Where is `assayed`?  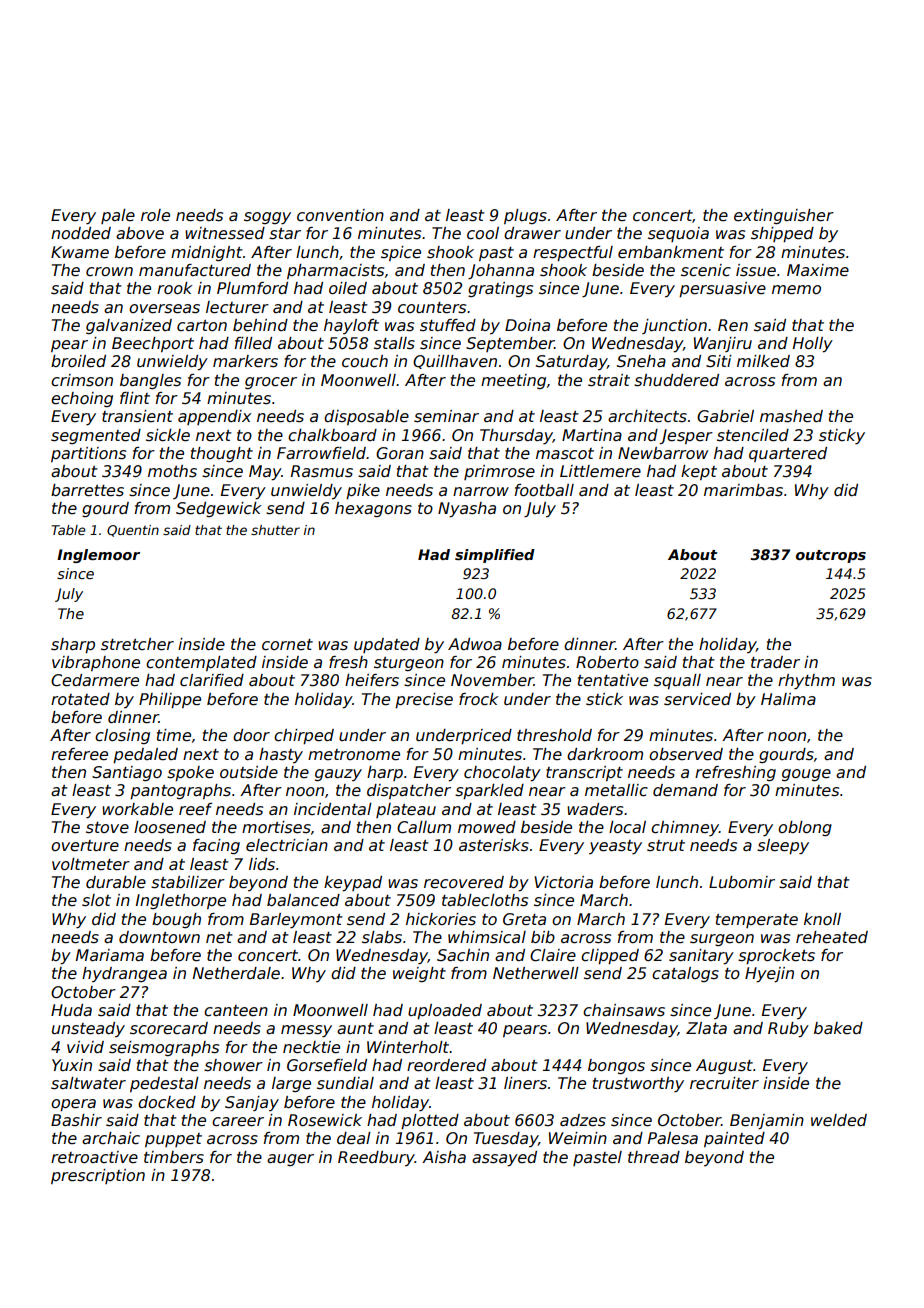
assayed is located at coordinates (504, 1159).
